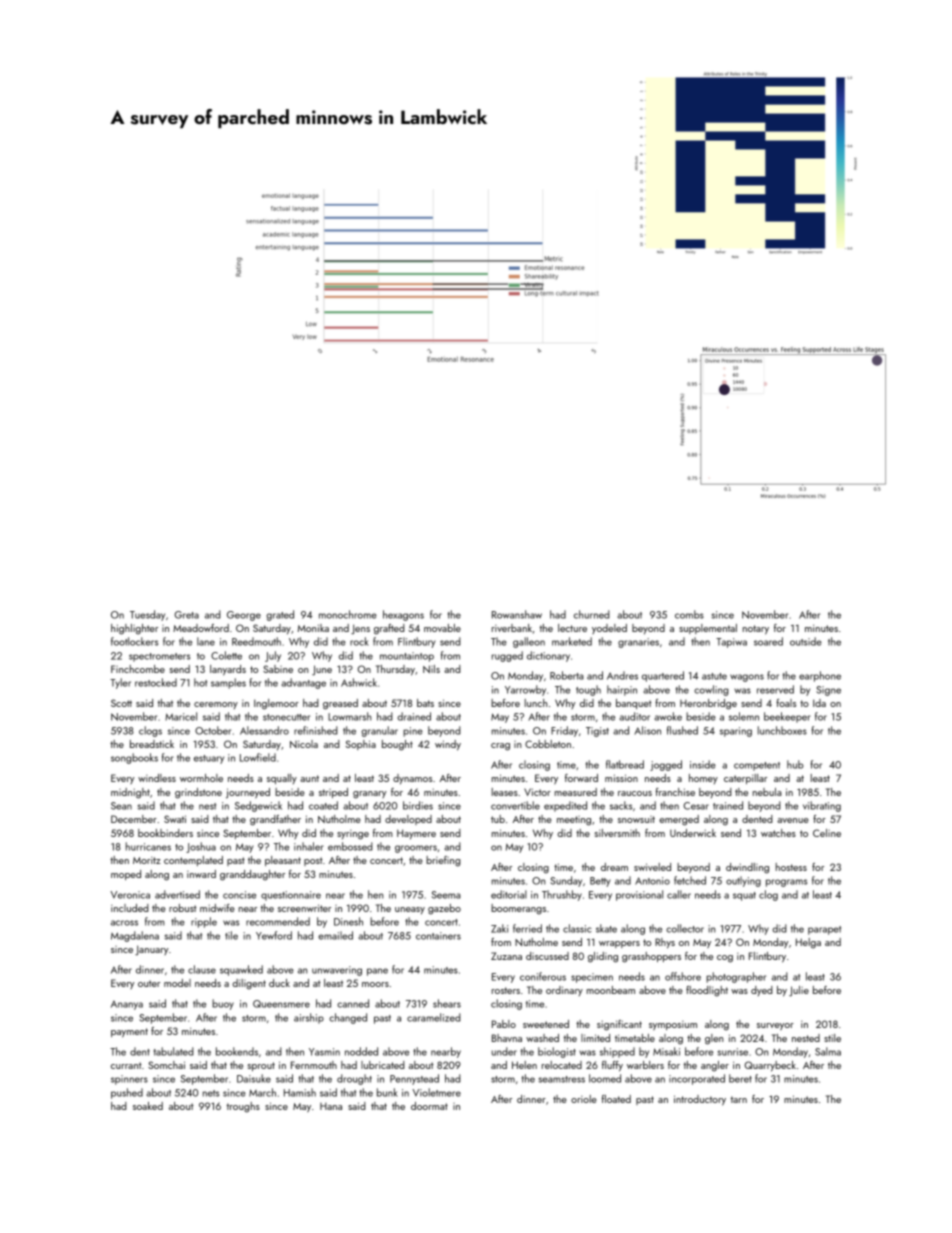 This document has height=1233, width=952. Describe the element at coordinates (121, 703) in the document. I see `Scott` at that location.
